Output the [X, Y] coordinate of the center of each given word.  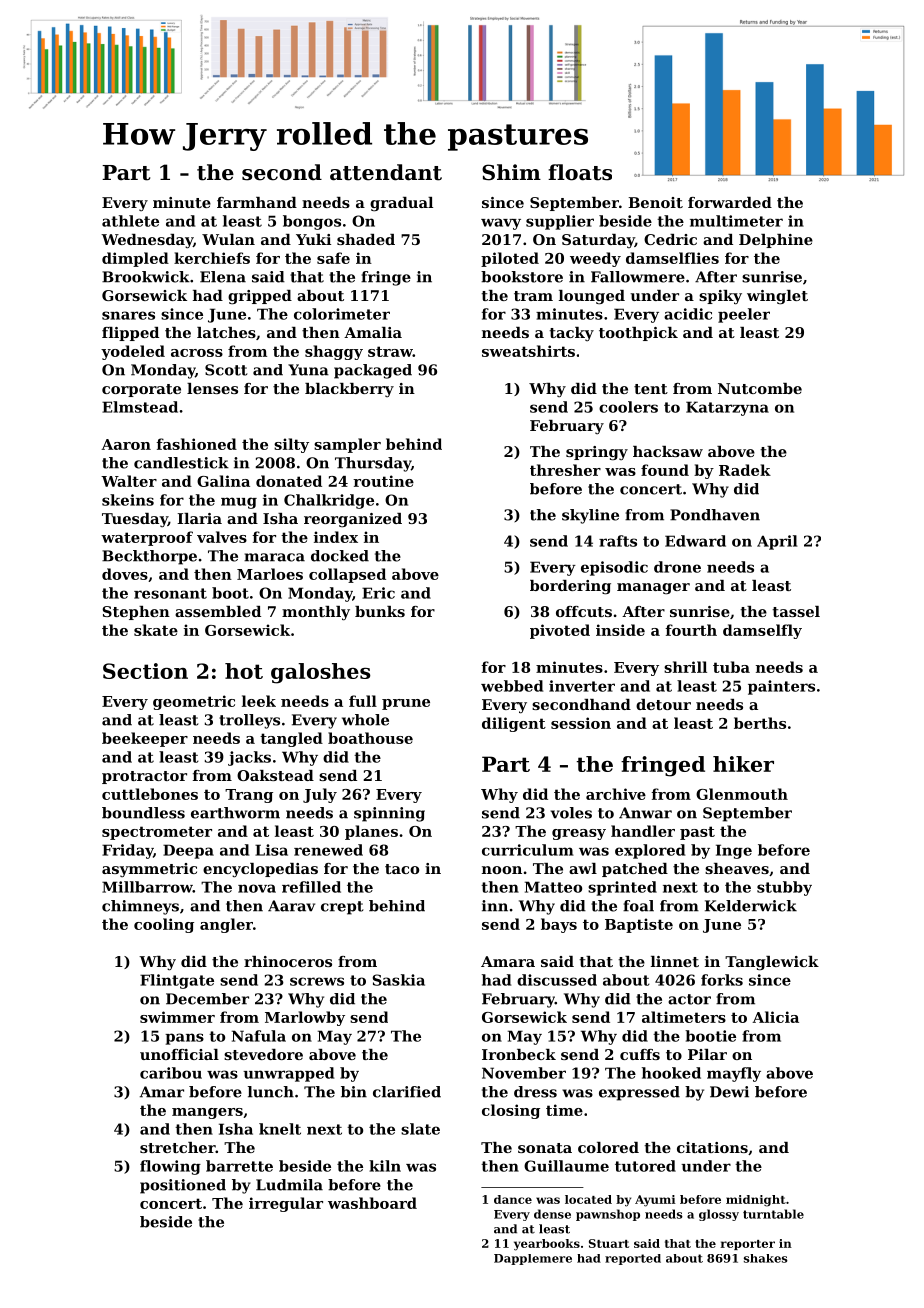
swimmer [177, 1017]
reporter [748, 1245]
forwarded [730, 202]
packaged [373, 371]
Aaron [126, 444]
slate [420, 1129]
